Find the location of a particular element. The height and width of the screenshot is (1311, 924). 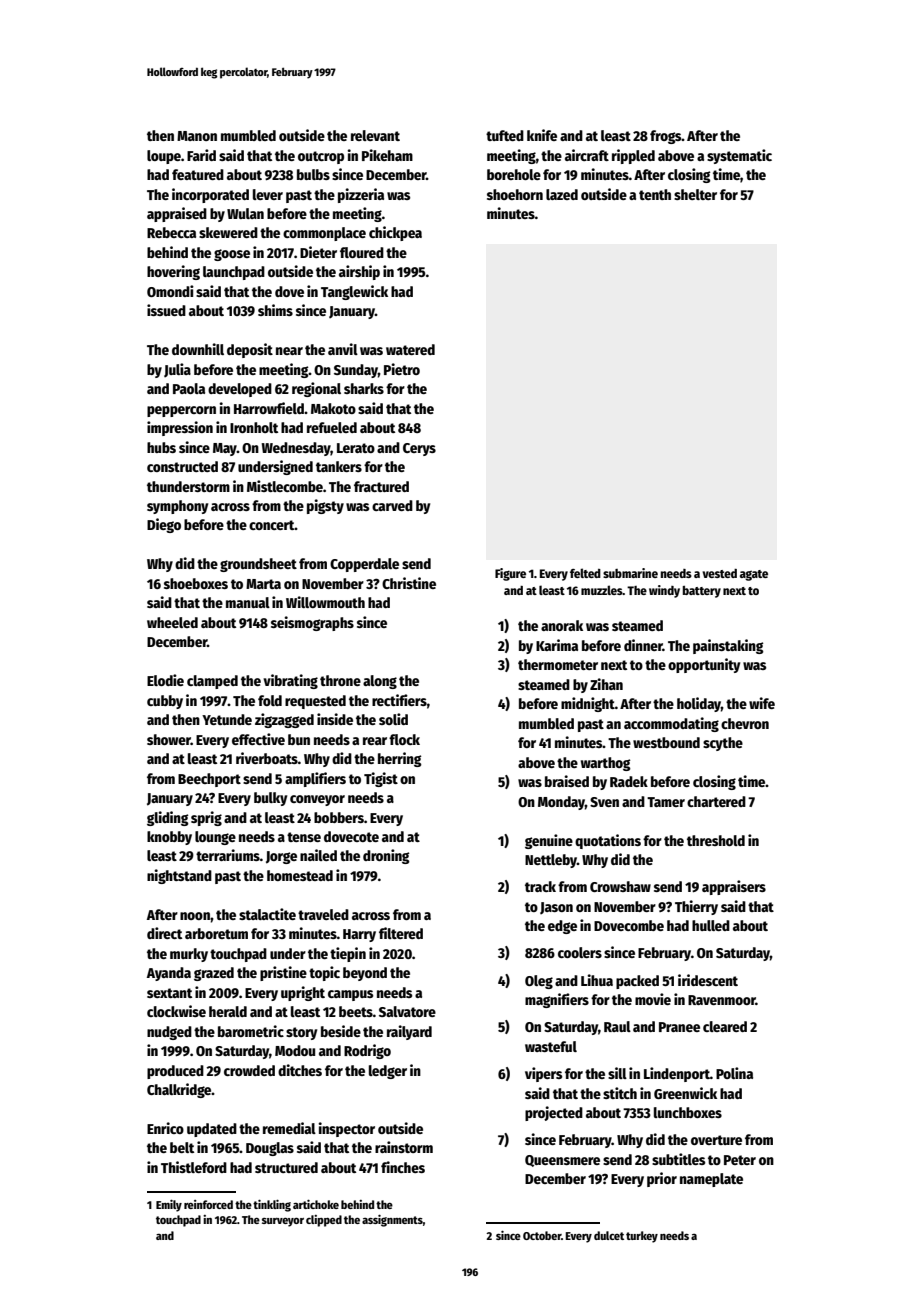

battery is located at coordinates (702, 592).
